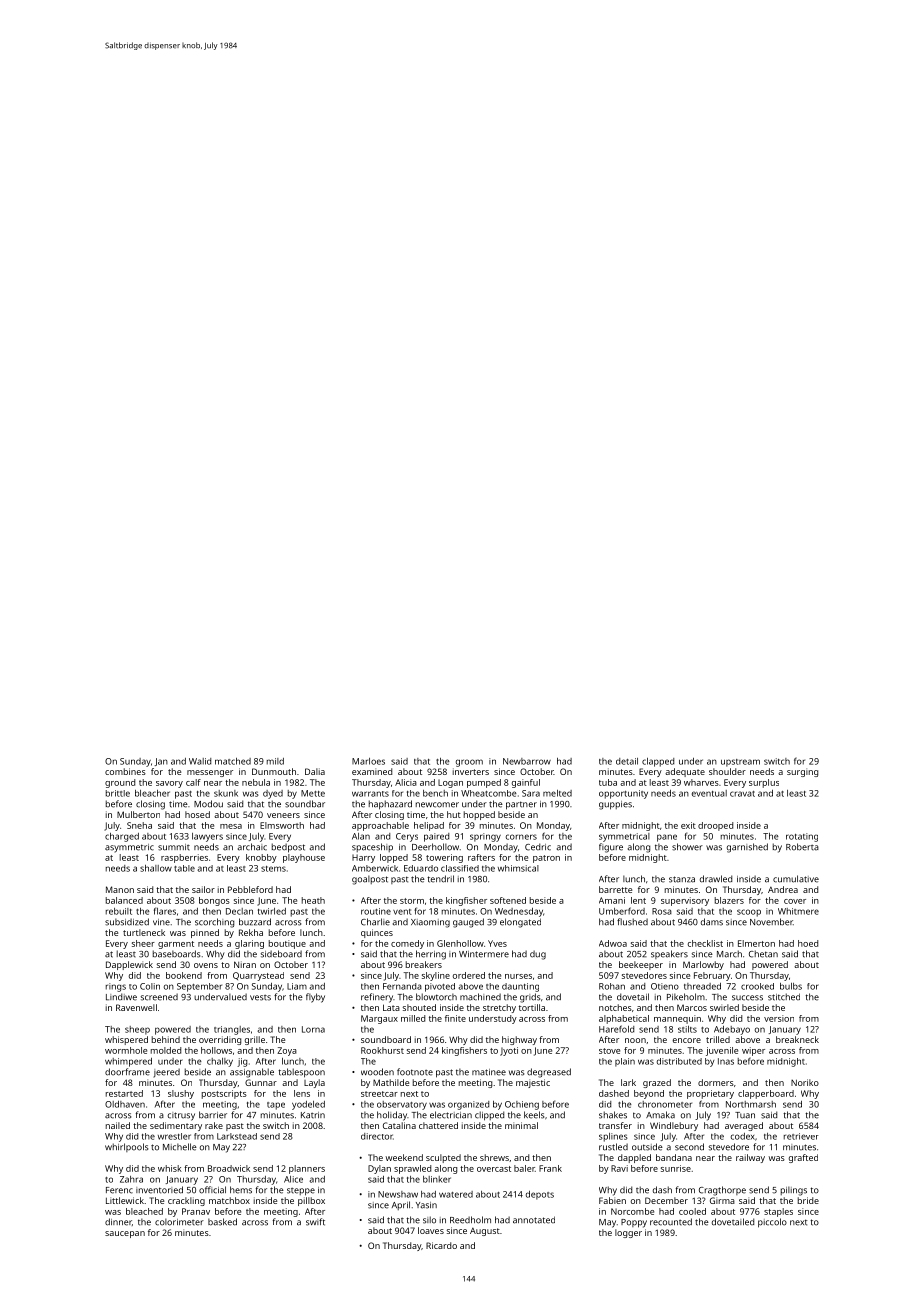  I want to click on Rekha, so click(251, 932).
